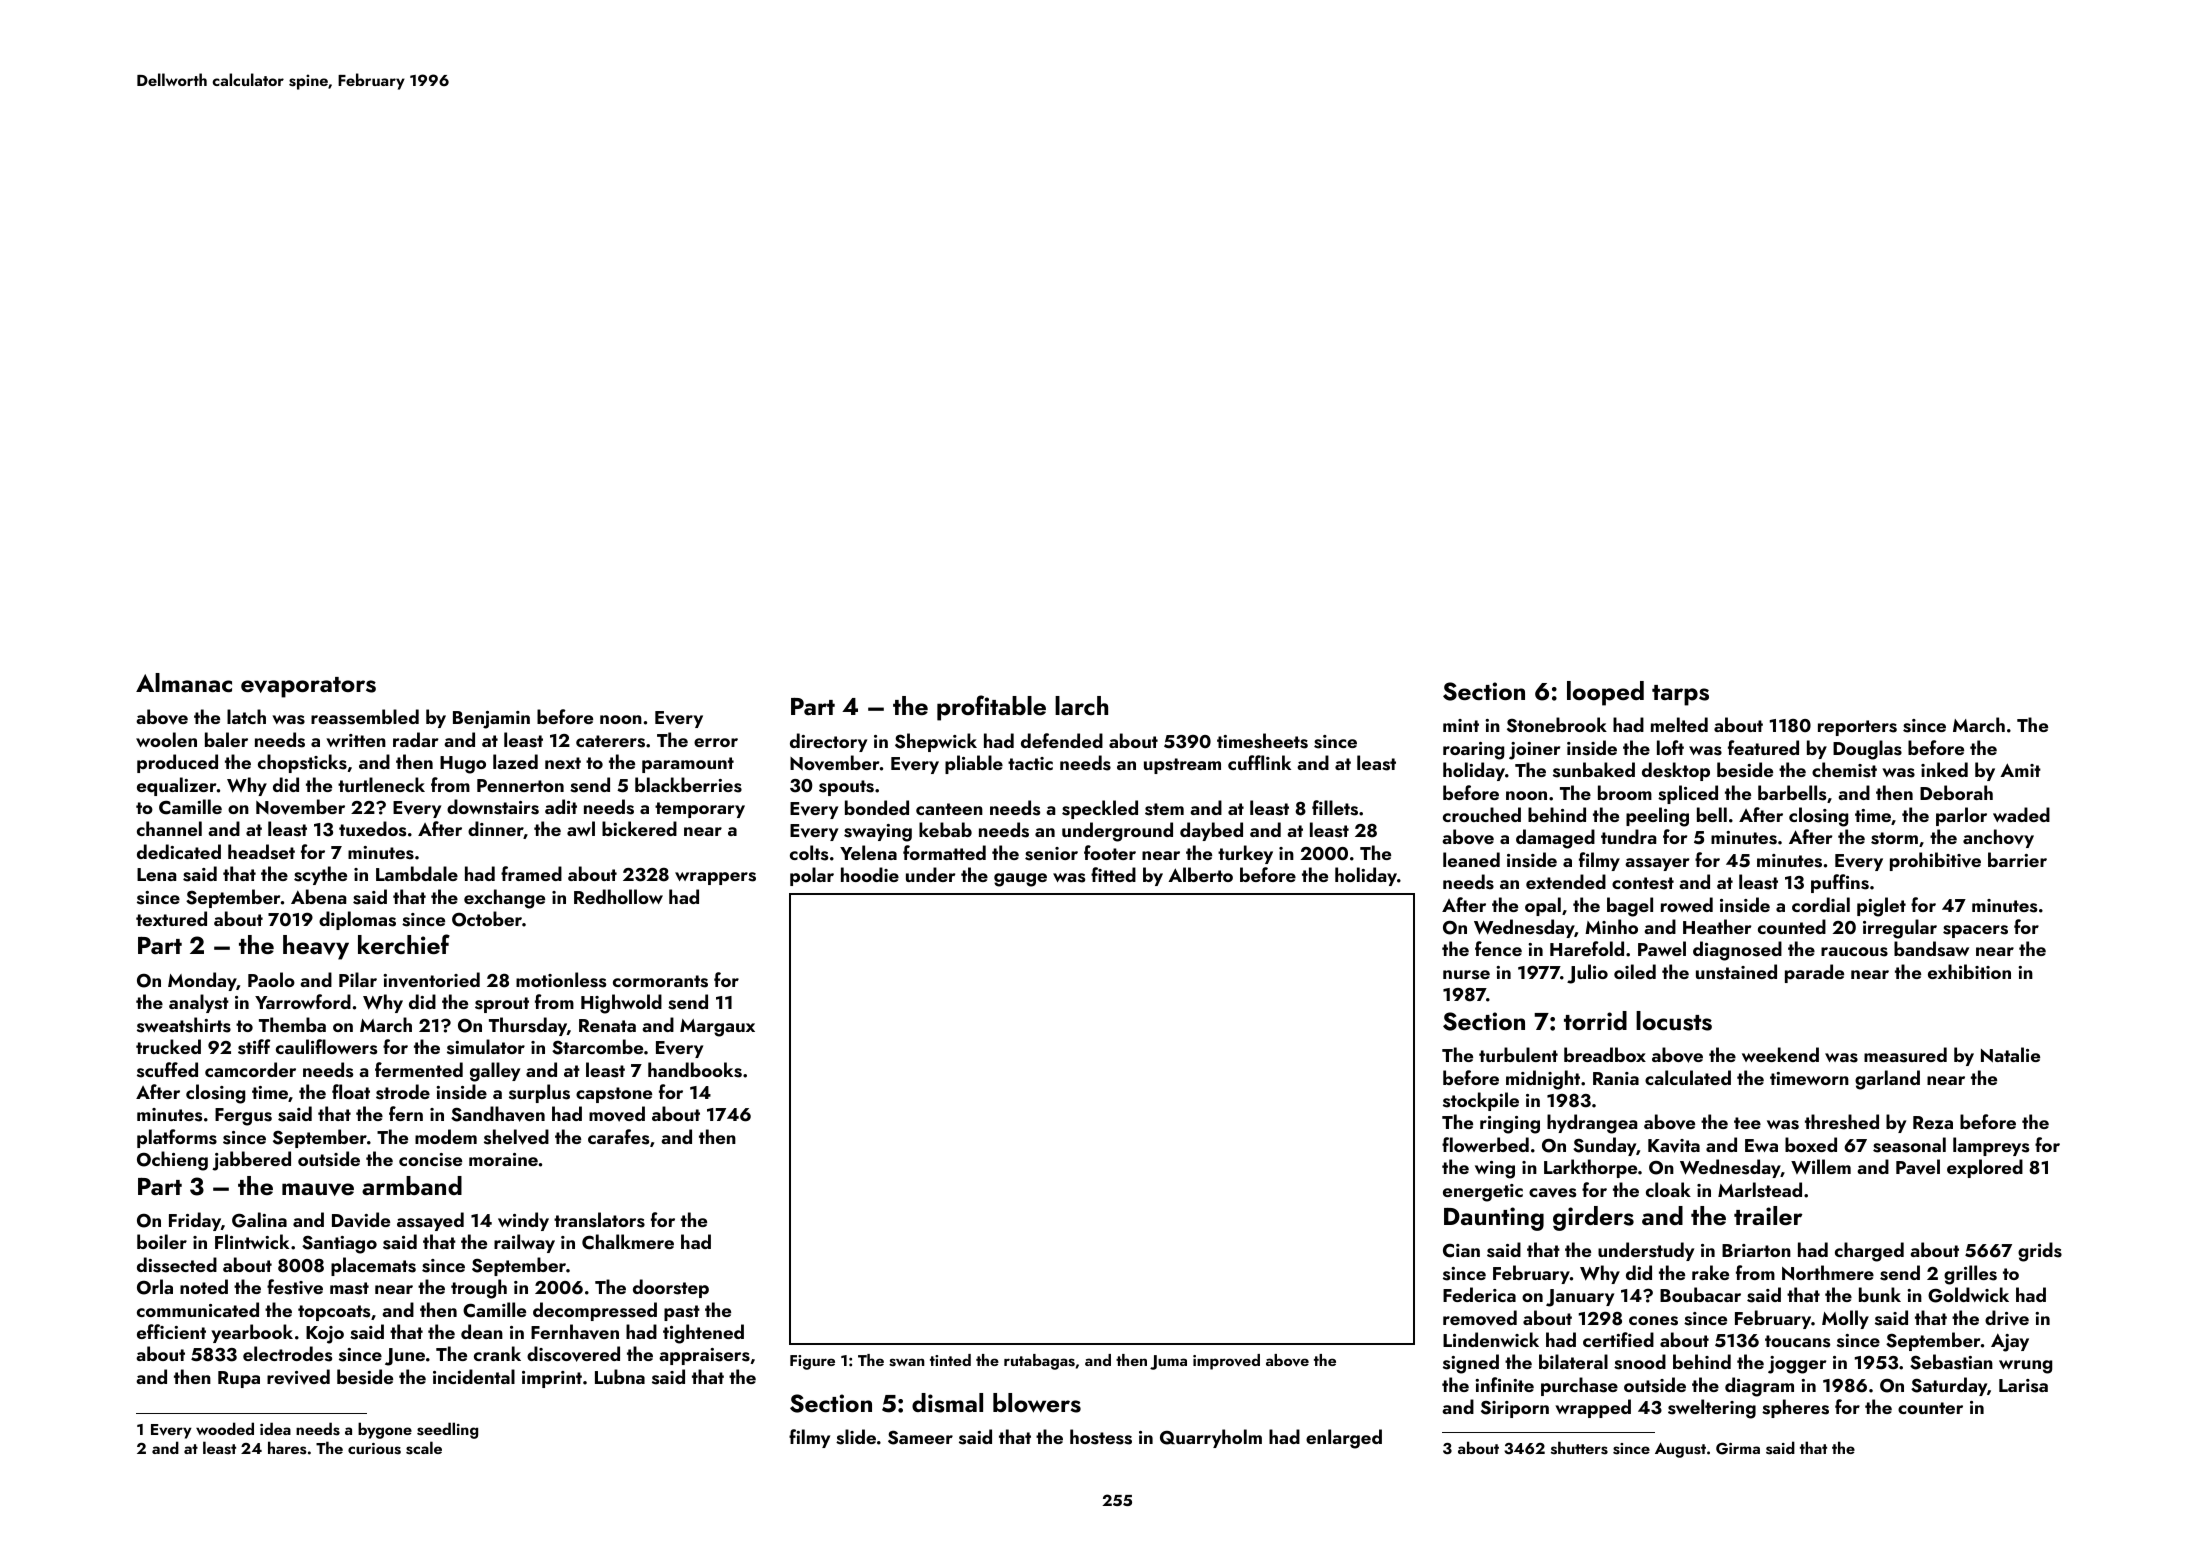 This screenshot has width=2204, height=1559. Describe the element at coordinates (424, 1448) in the screenshot. I see `scale` at that location.
